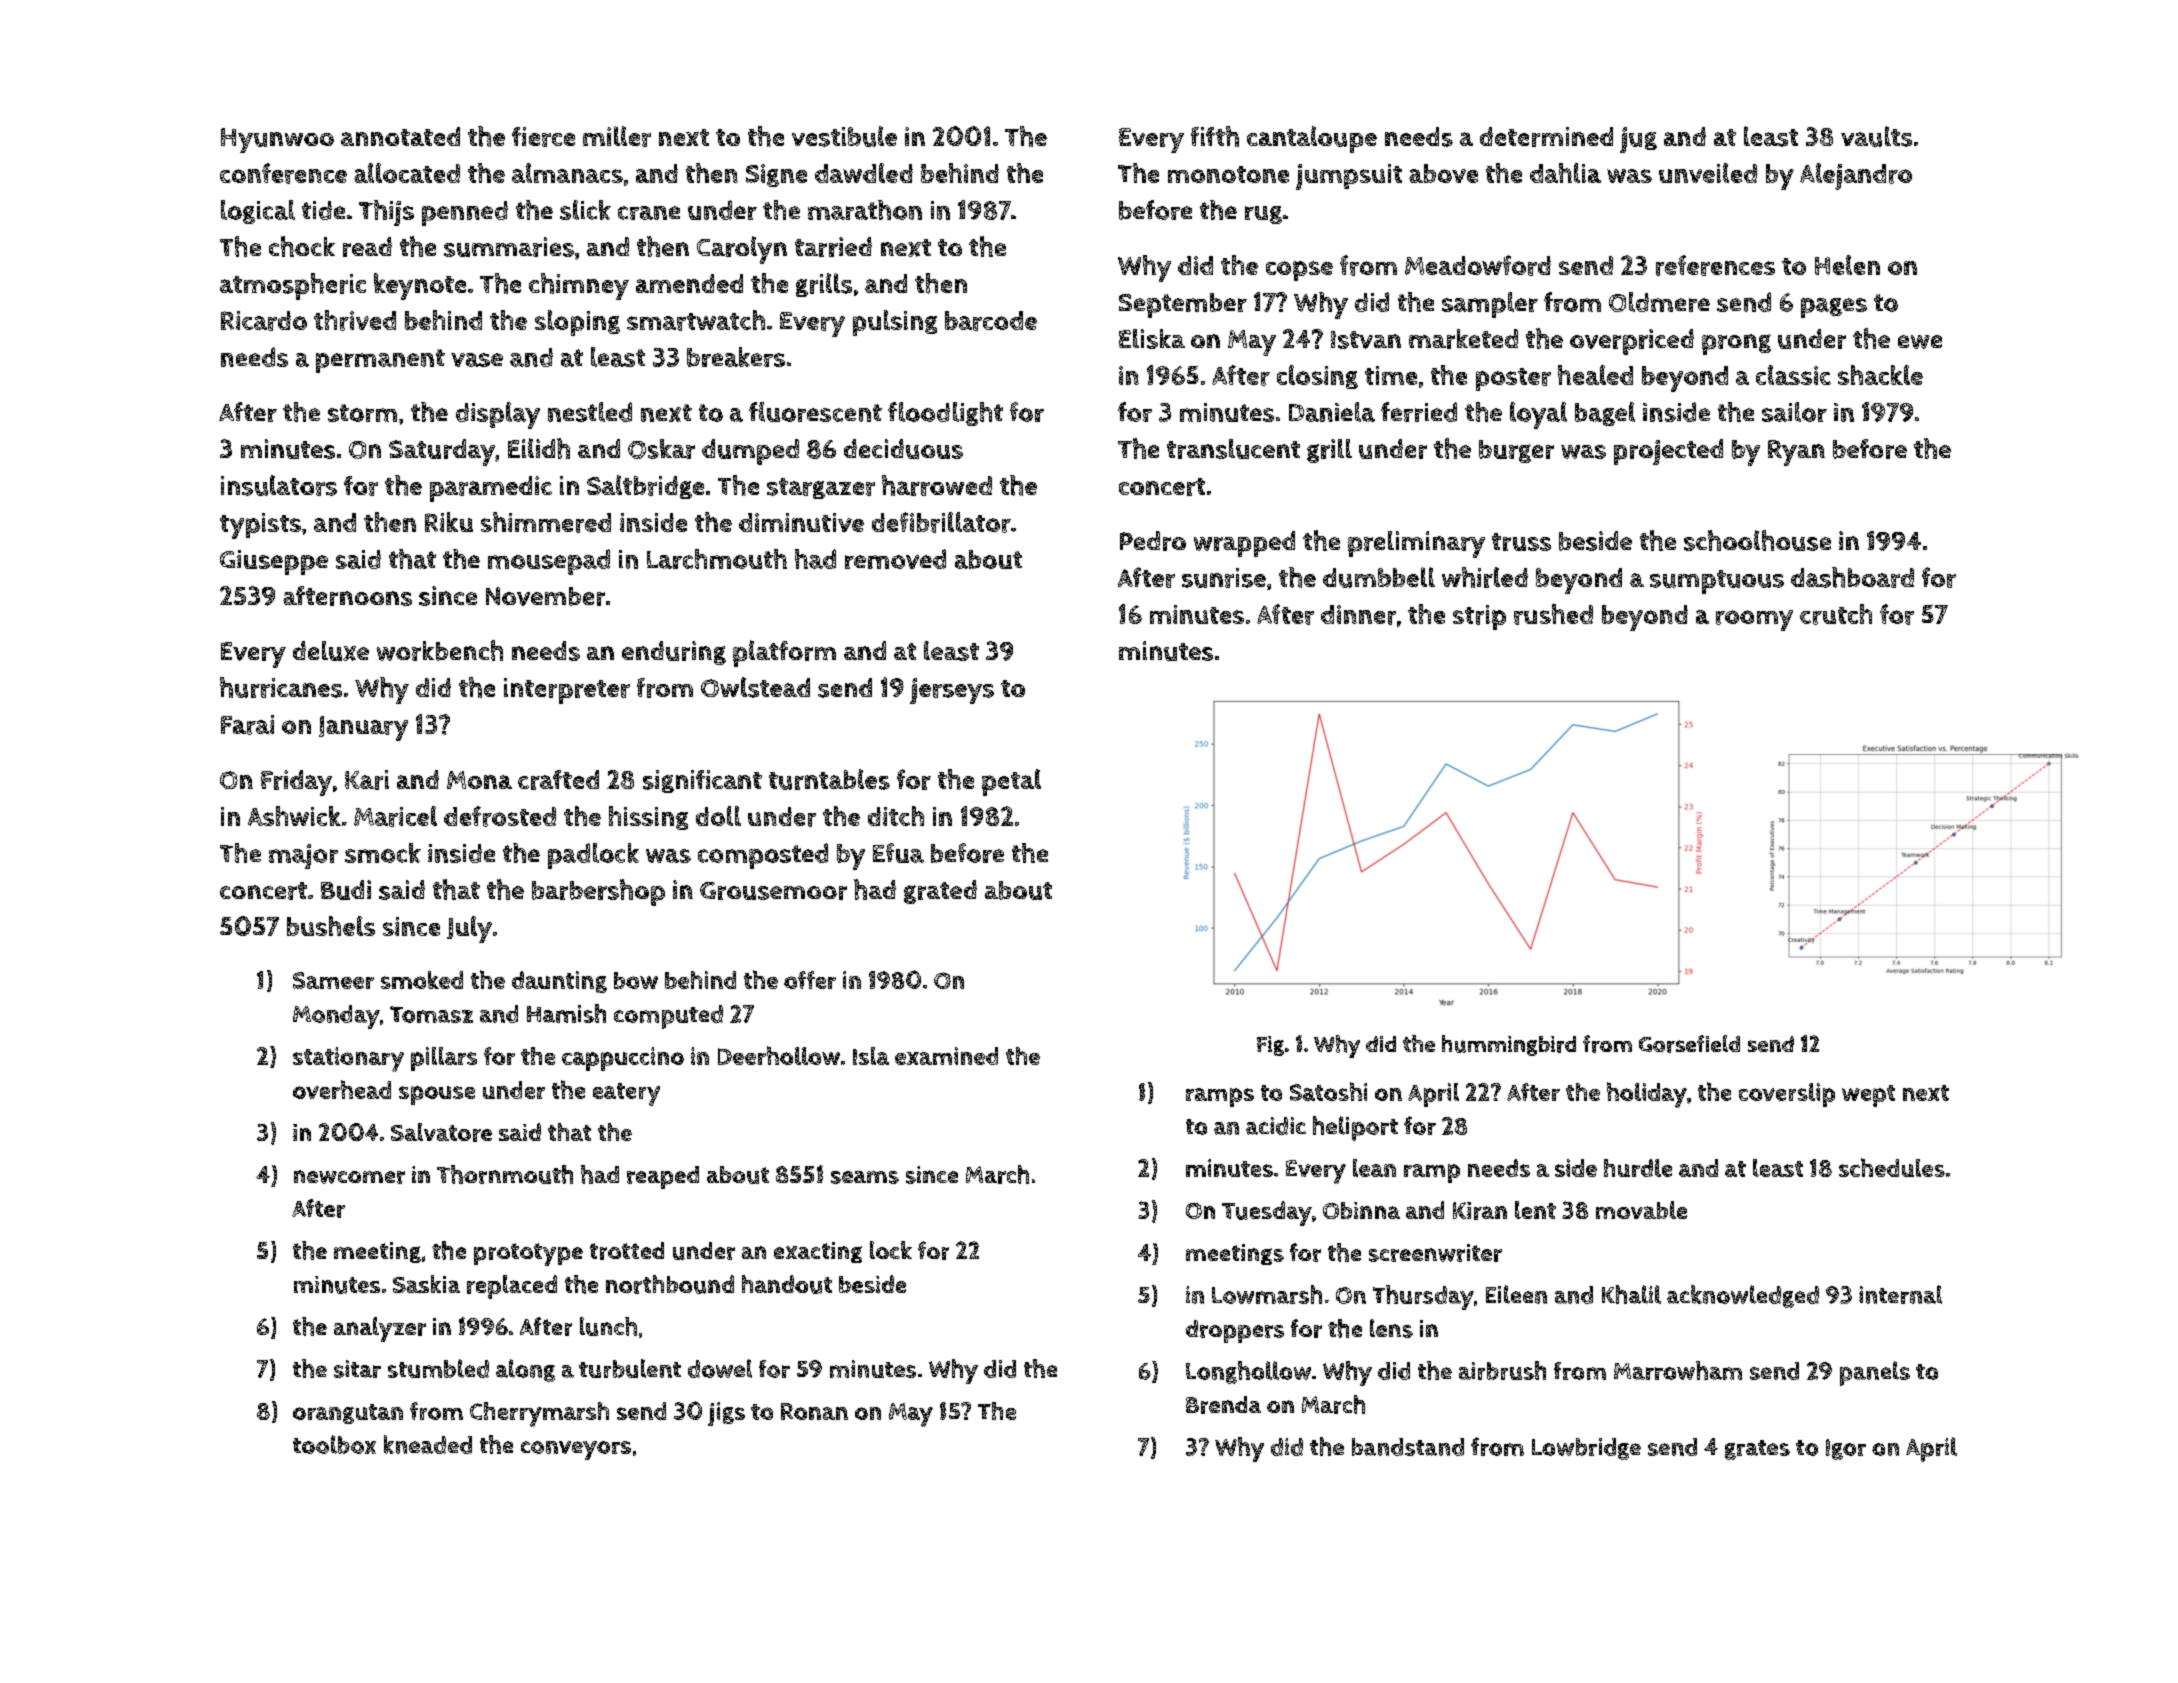 This document has width=2178, height=1683. Describe the element at coordinates (779, 1055) in the document. I see `Deerhollow` at that location.
